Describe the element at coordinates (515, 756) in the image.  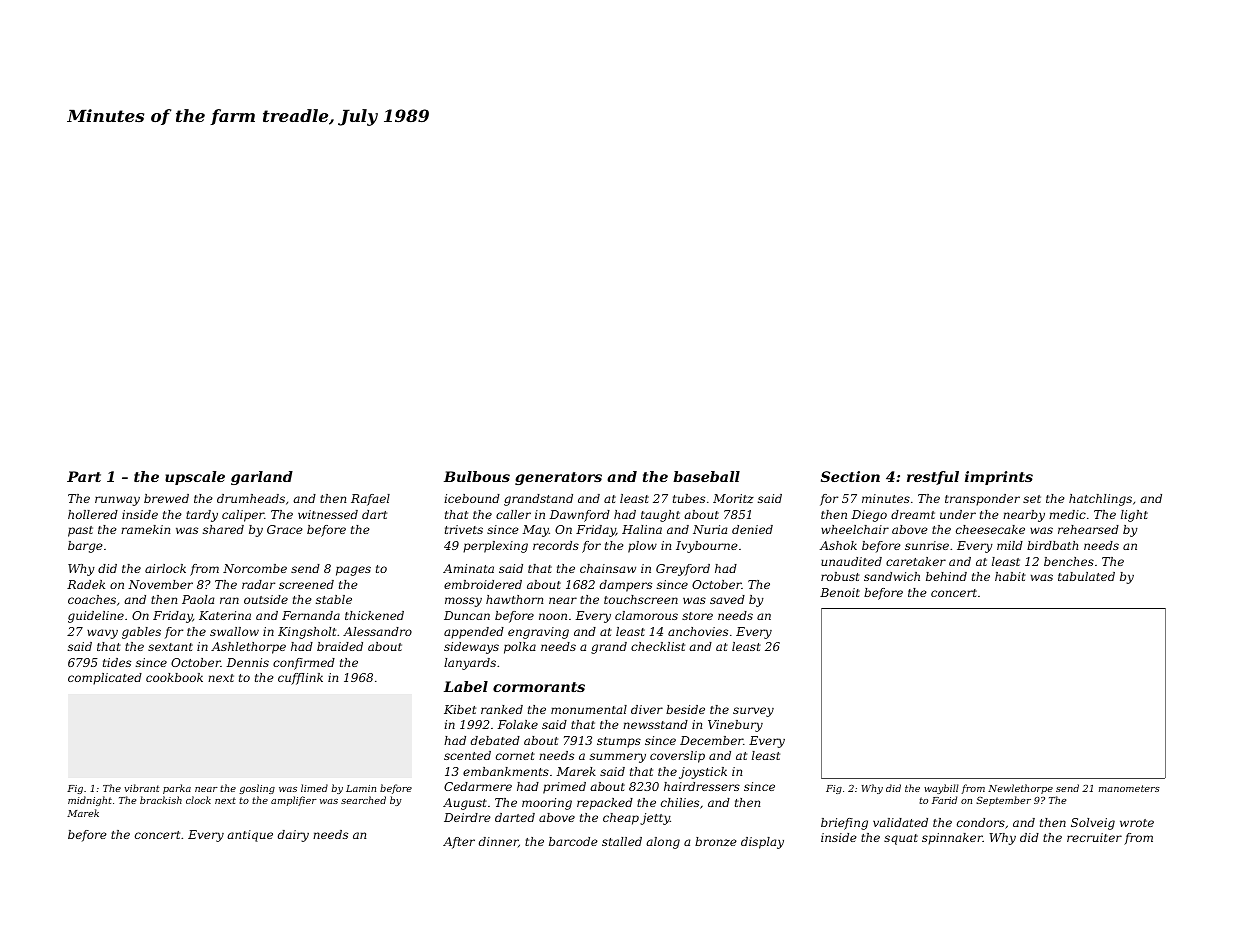
I see `cornet` at that location.
